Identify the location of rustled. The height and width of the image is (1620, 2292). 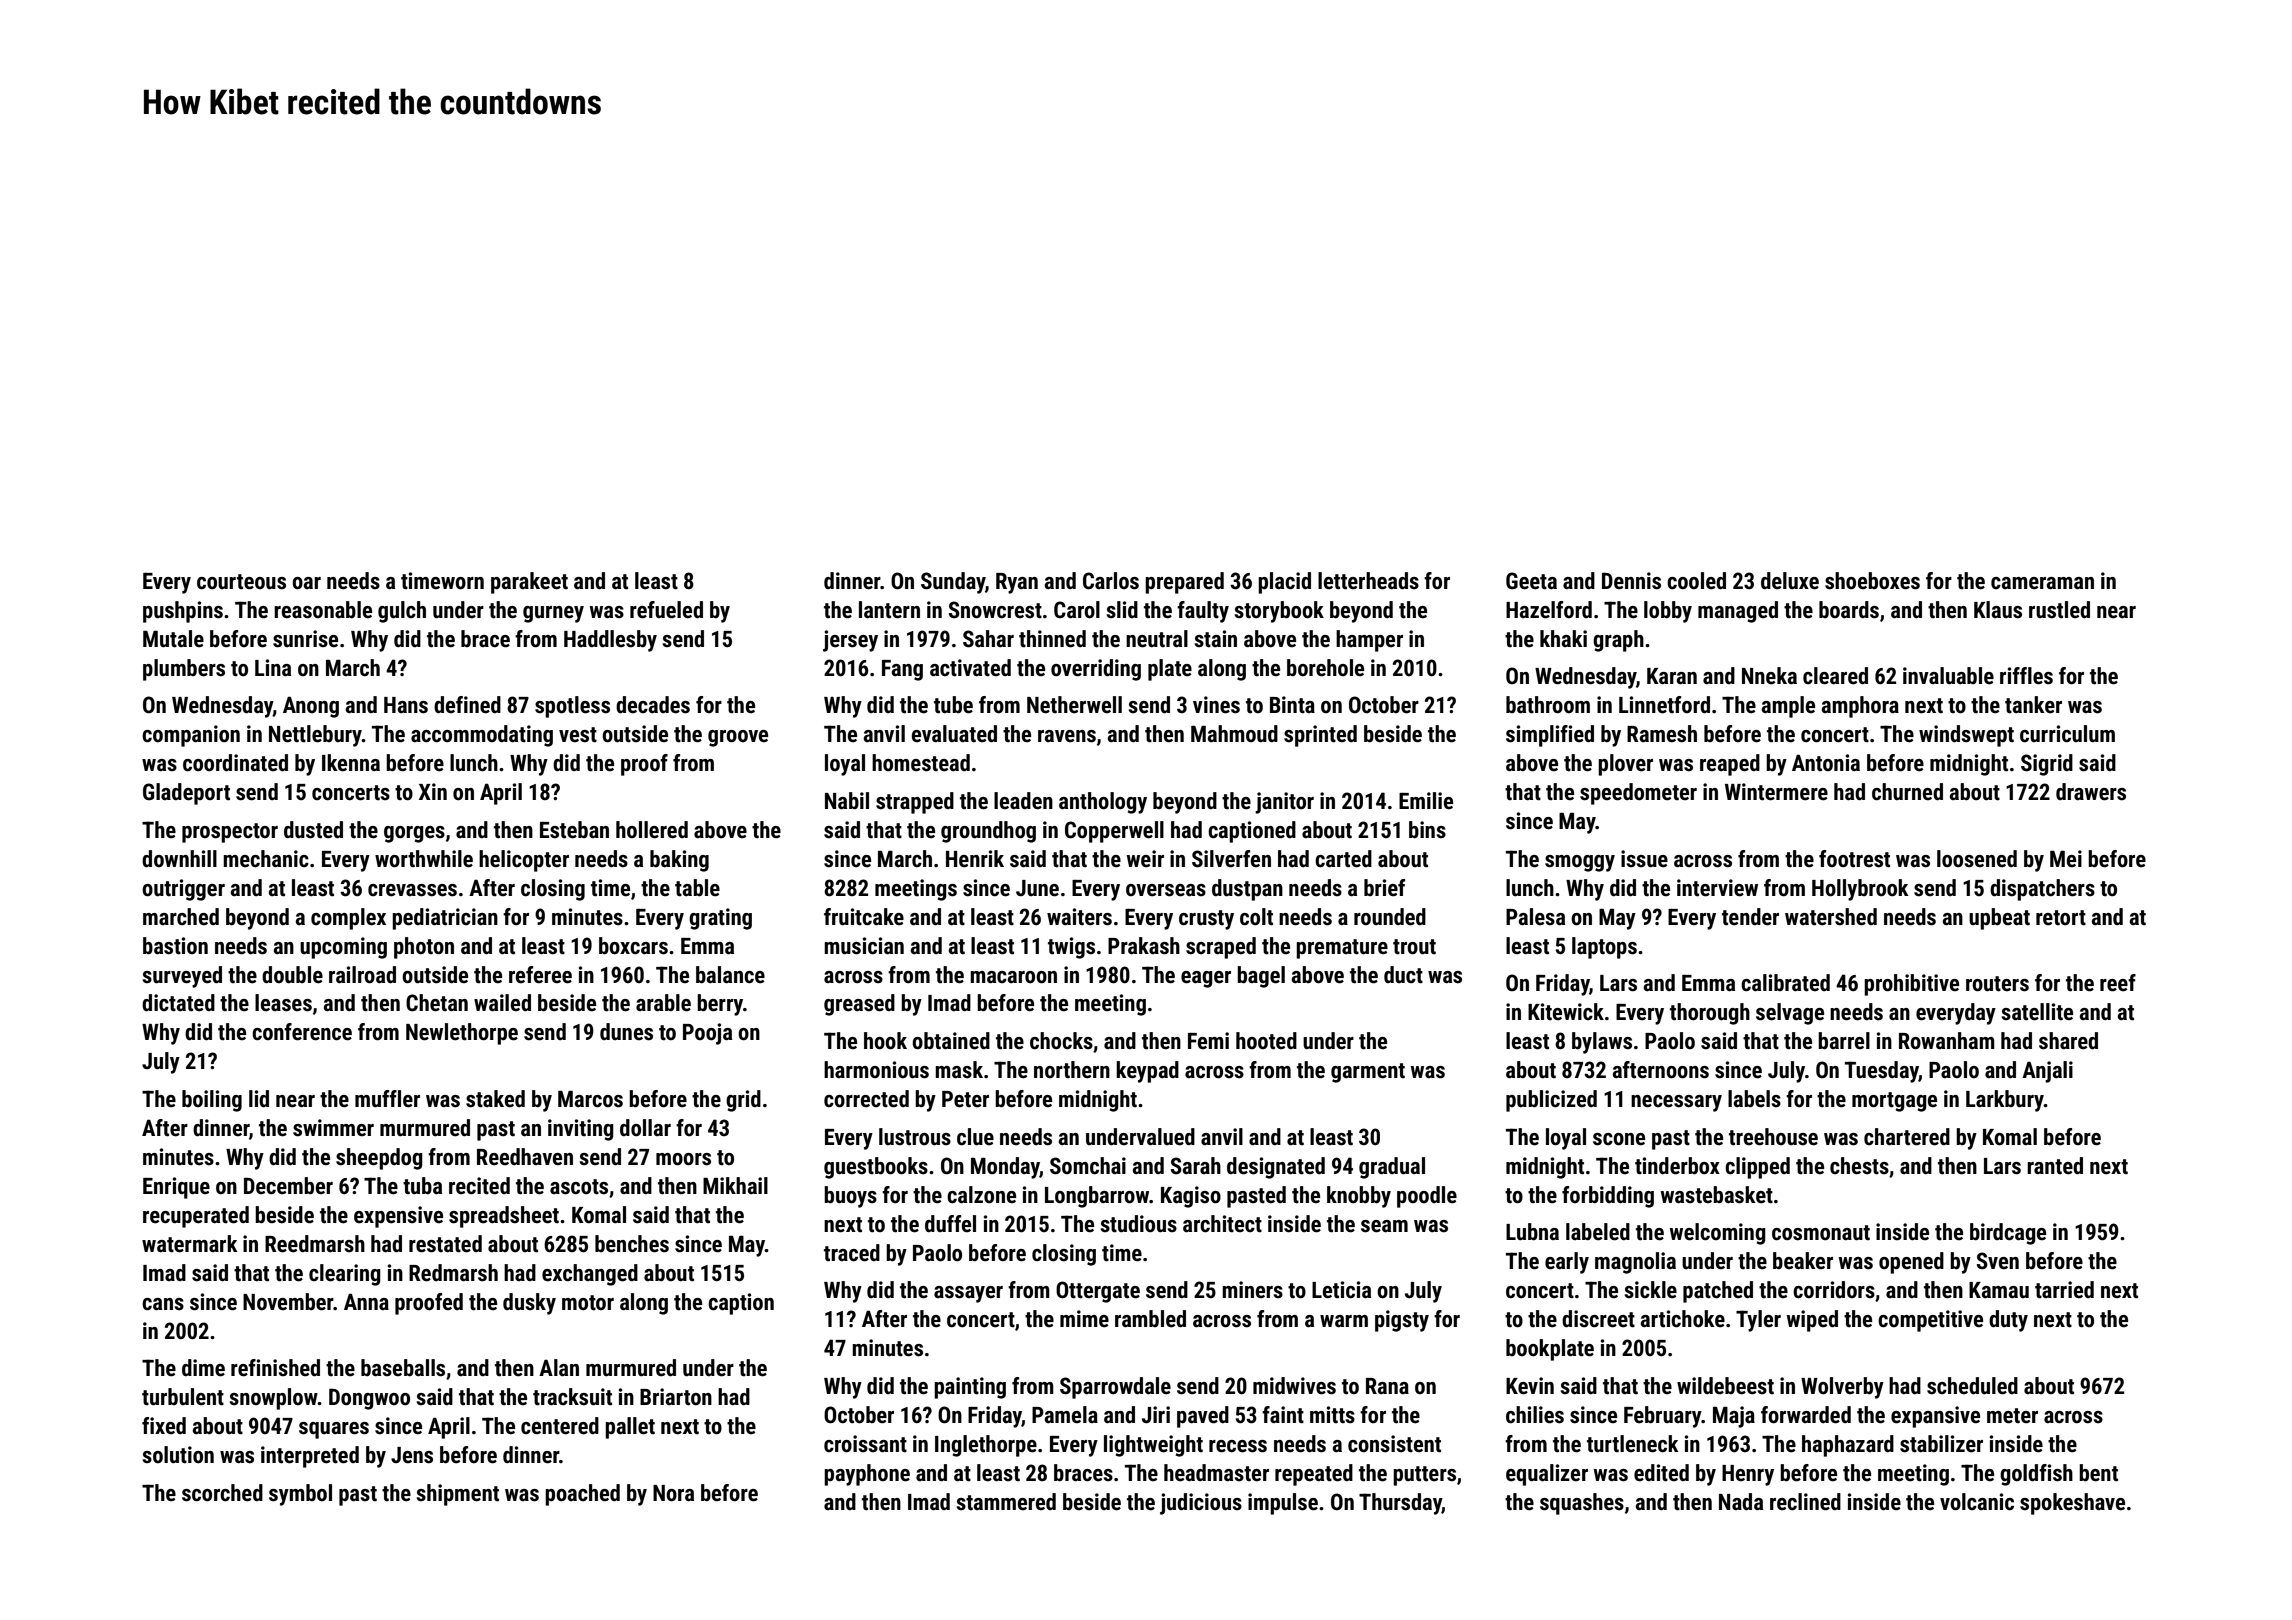
(2059, 610).
